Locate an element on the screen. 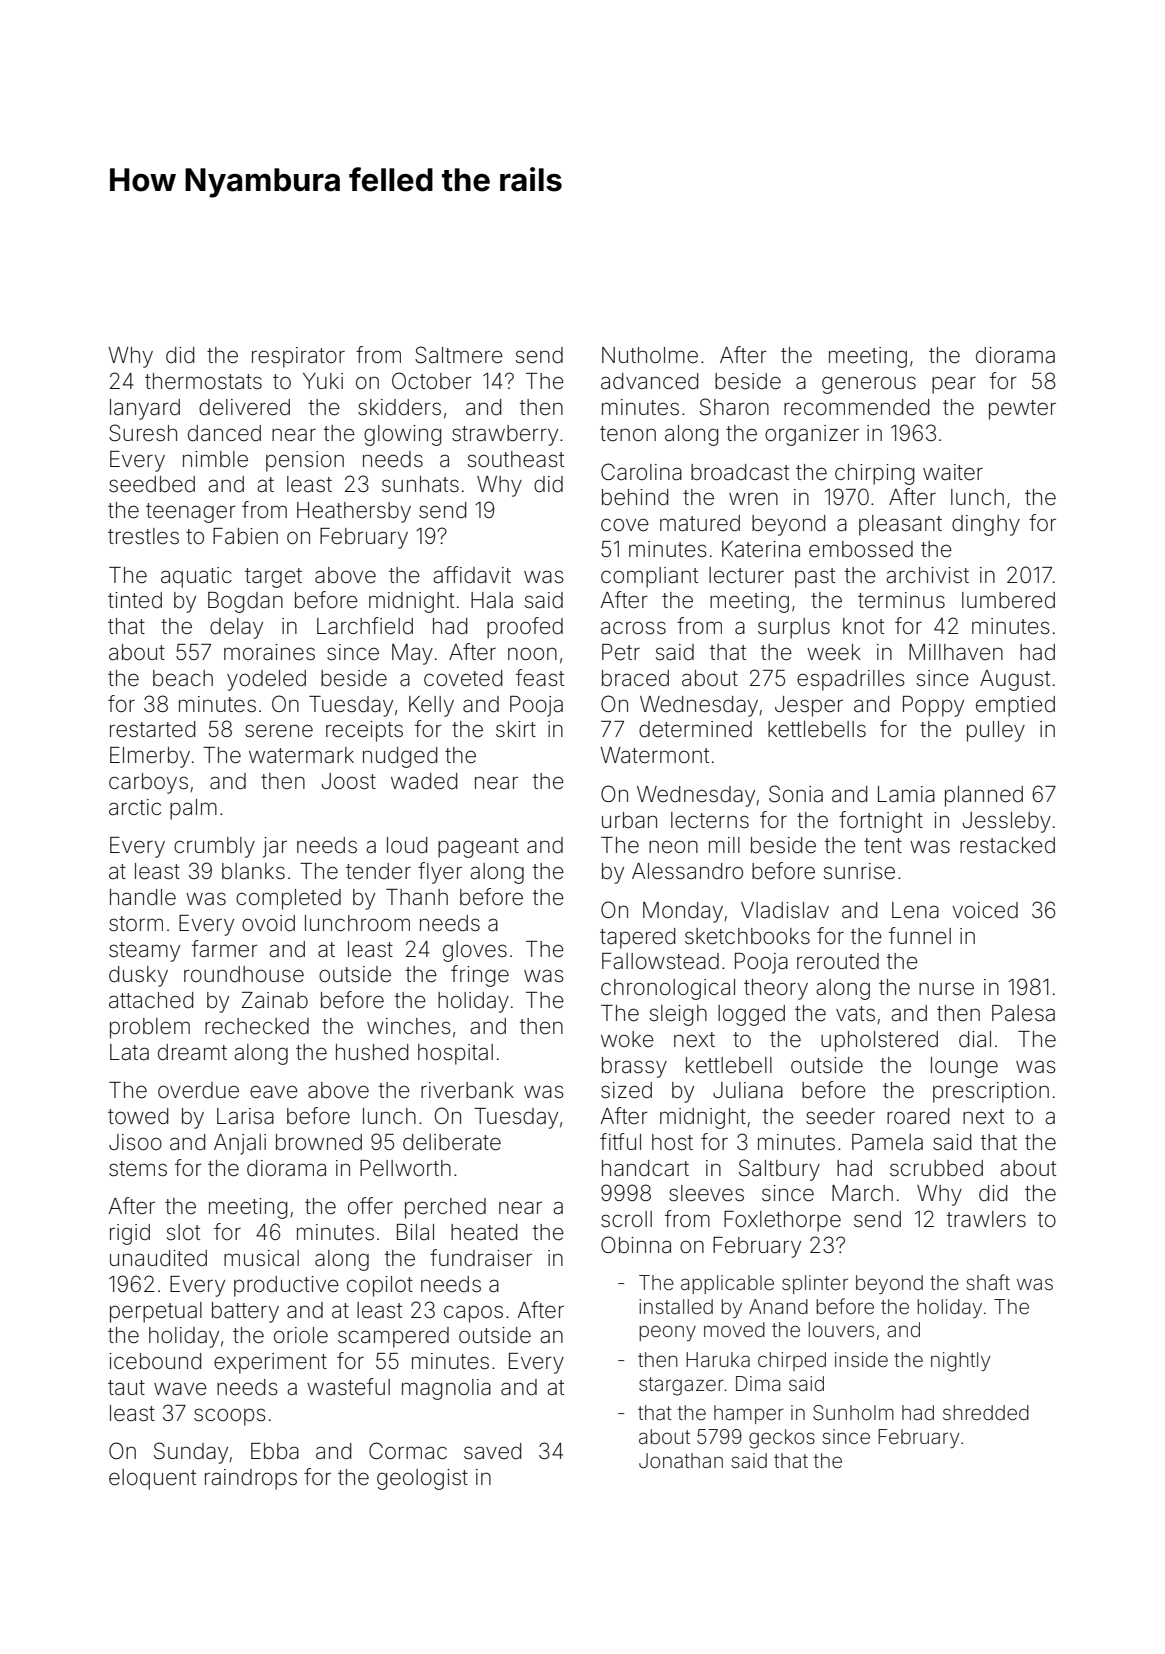 The height and width of the screenshot is (1654, 1165). lumbered is located at coordinates (1008, 600).
